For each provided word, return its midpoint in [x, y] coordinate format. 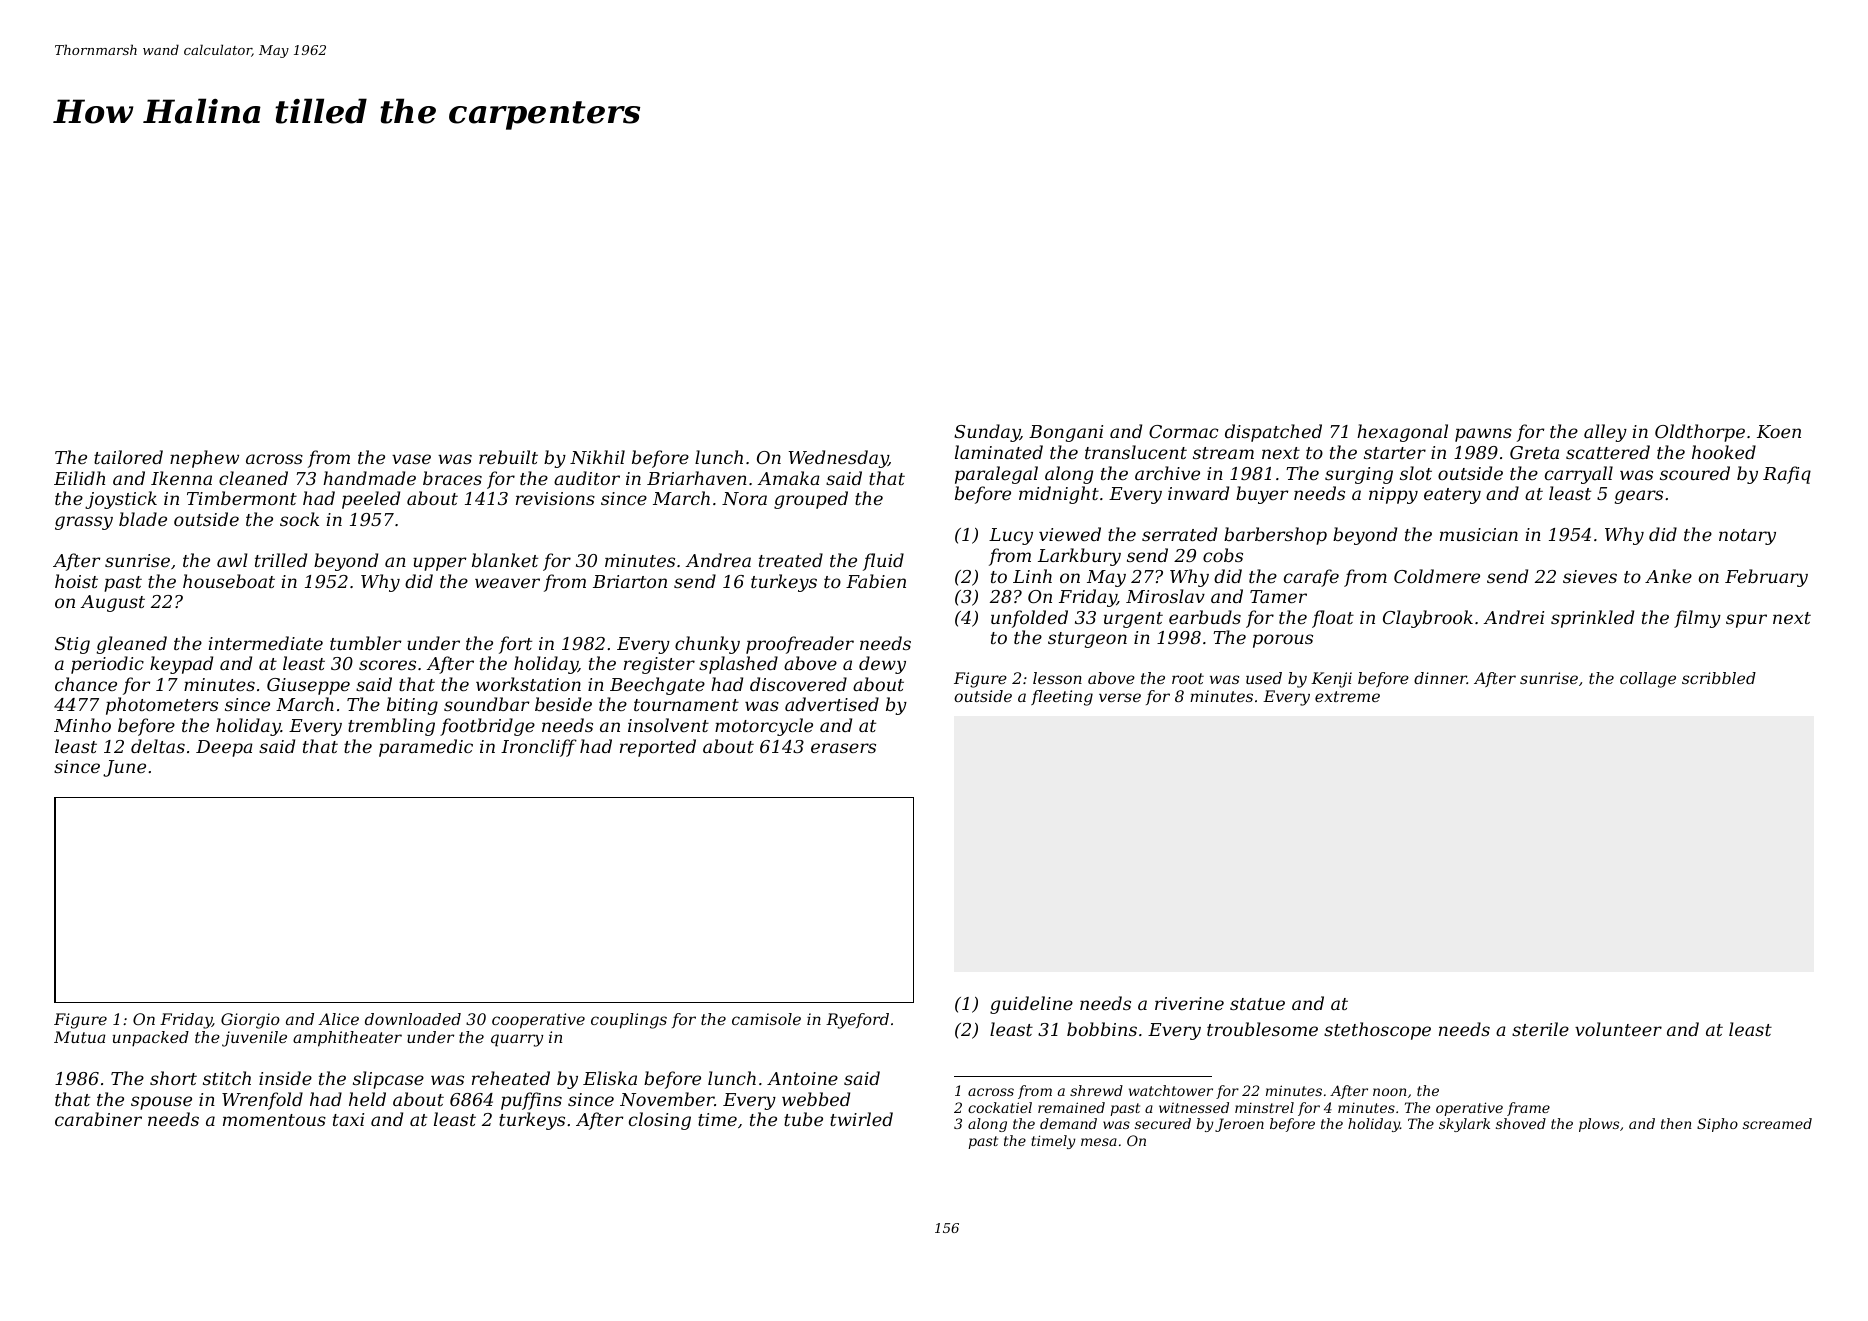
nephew [204, 459]
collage [1648, 680]
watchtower [1171, 1090]
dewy [882, 665]
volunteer [1618, 1029]
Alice [338, 1019]
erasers [843, 748]
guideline [1031, 1005]
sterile [1540, 1029]
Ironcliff [539, 748]
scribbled [1719, 678]
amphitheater [347, 1039]
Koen [1779, 431]
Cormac [1183, 431]
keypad [181, 665]
